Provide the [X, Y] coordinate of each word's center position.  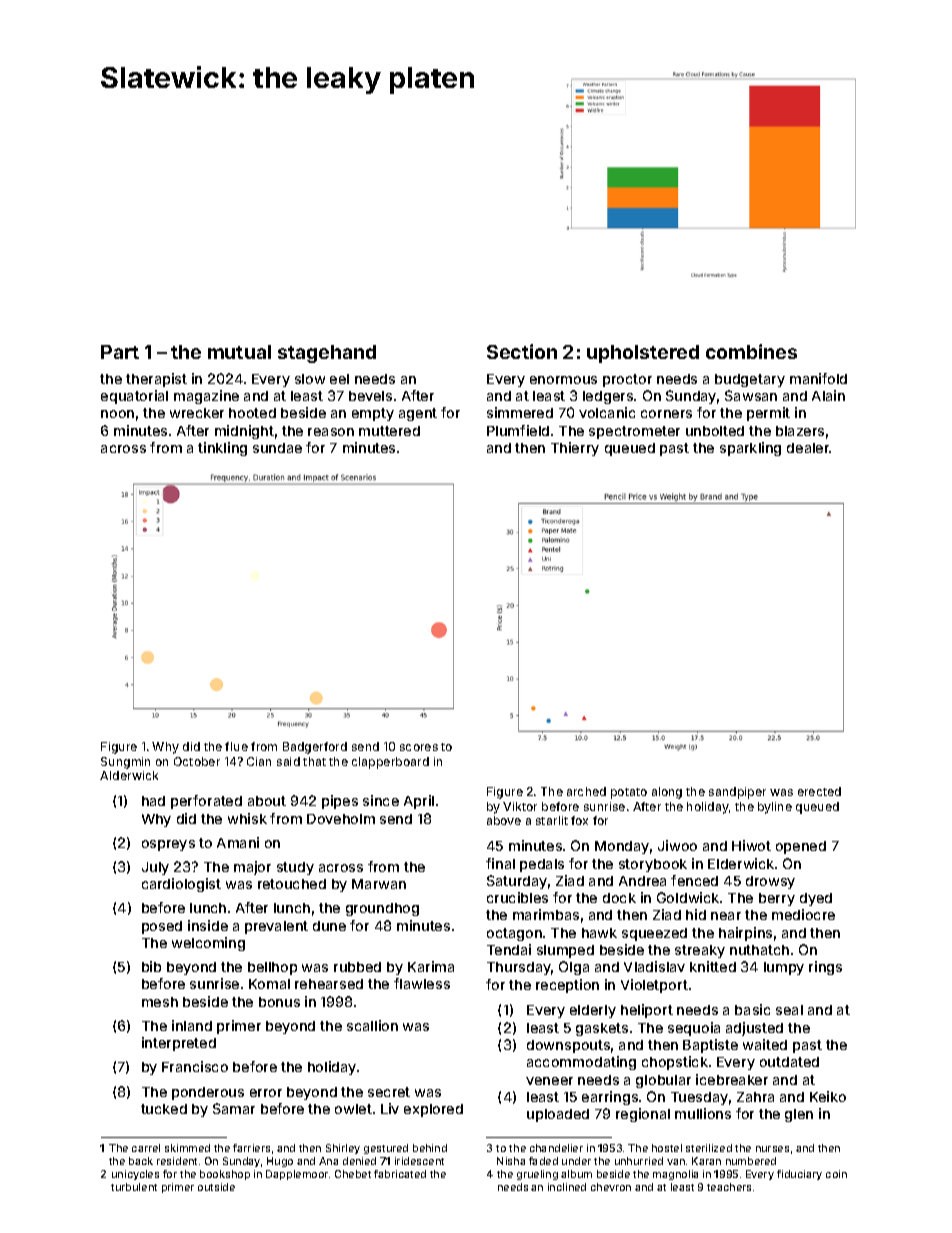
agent [418, 414]
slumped [565, 951]
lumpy [784, 968]
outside [216, 1187]
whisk [247, 818]
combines [751, 351]
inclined [567, 1187]
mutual [239, 352]
